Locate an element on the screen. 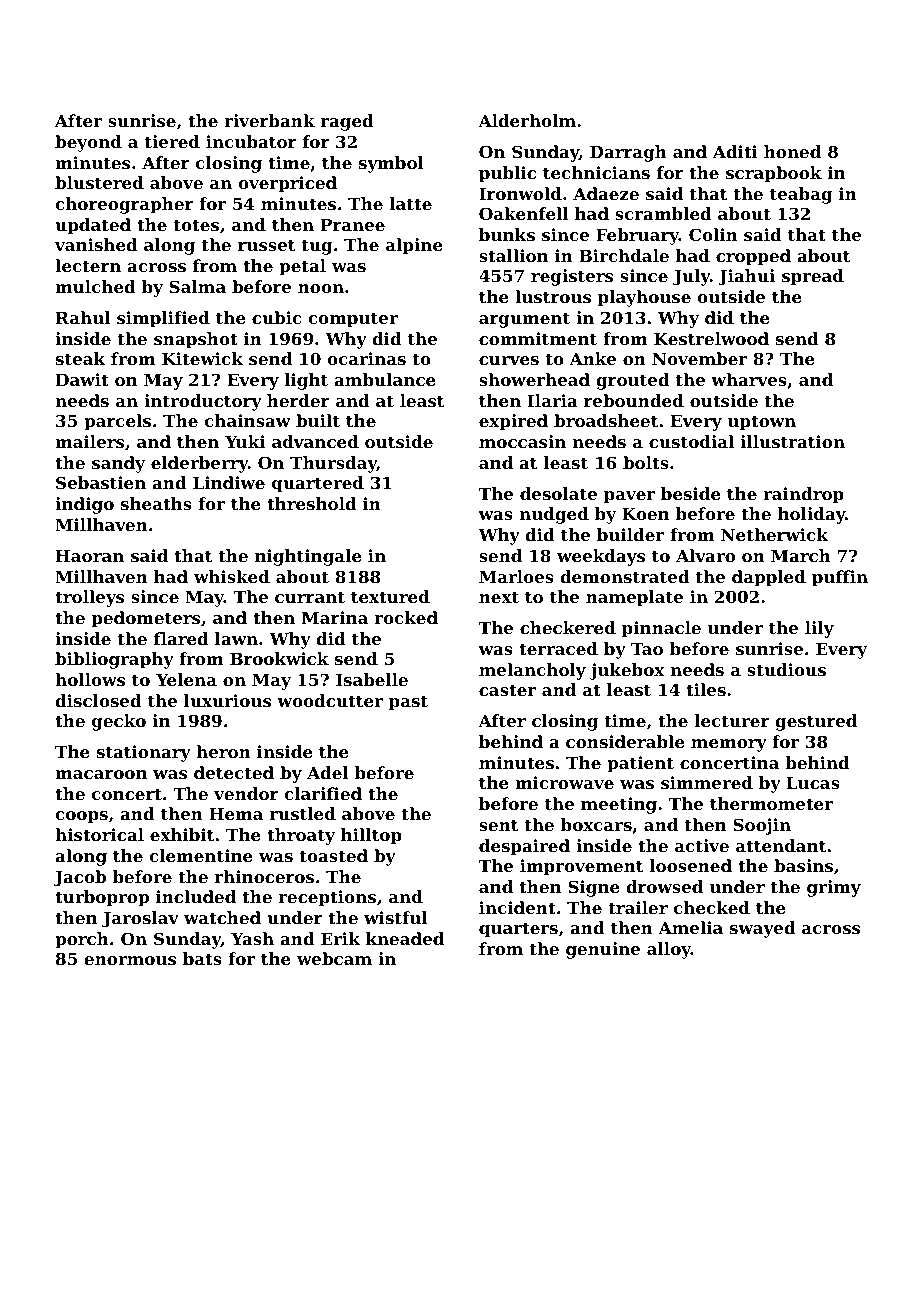 This screenshot has width=924, height=1314. teabag is located at coordinates (801, 195).
